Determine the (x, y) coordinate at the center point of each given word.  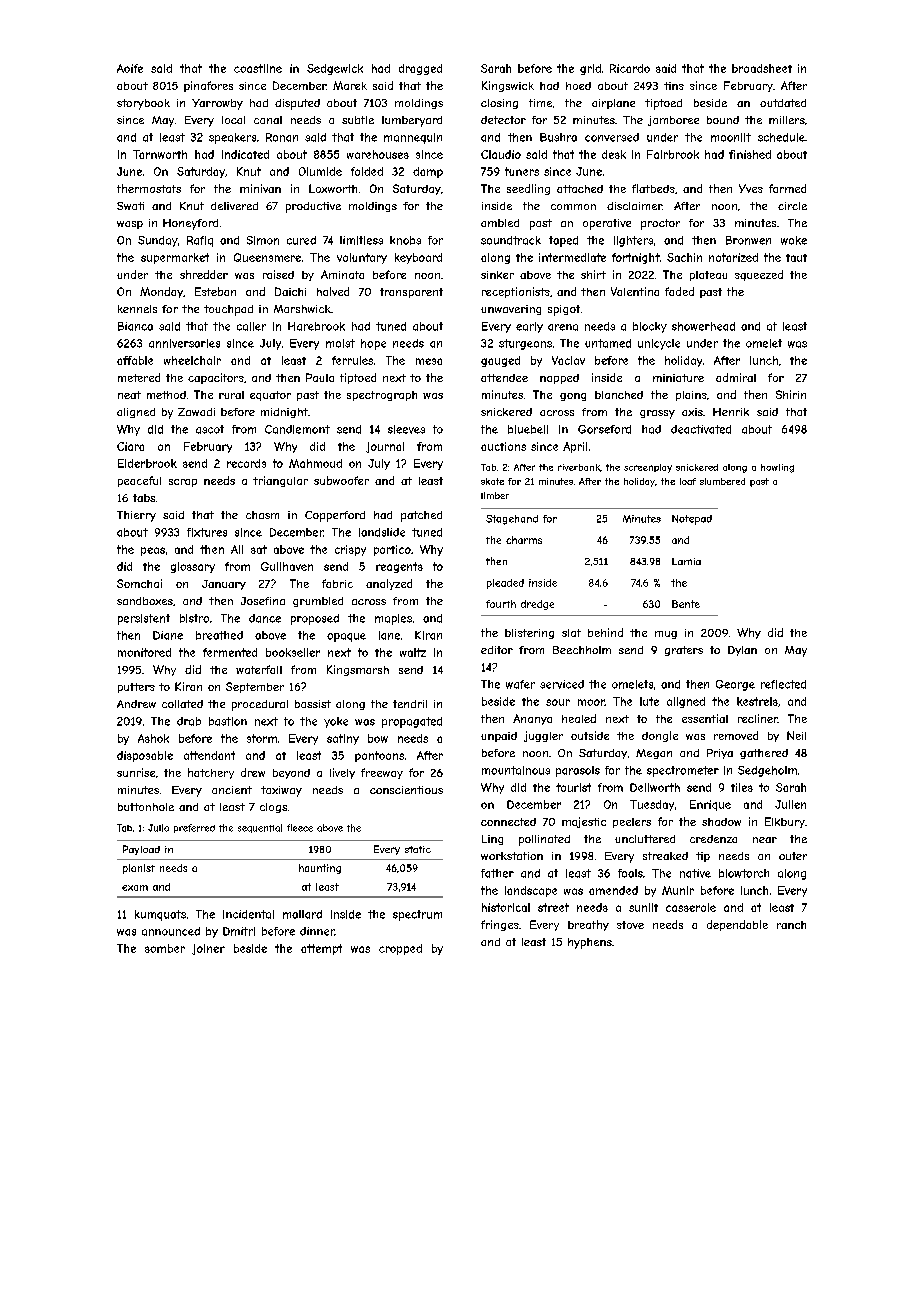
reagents (399, 567)
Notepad (692, 520)
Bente (686, 604)
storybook (143, 104)
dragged (420, 69)
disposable (145, 756)
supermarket (175, 258)
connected (508, 822)
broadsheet (762, 68)
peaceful (139, 481)
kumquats (160, 915)
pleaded (505, 584)
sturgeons (525, 344)
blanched (619, 395)
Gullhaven (287, 566)
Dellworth (655, 787)
